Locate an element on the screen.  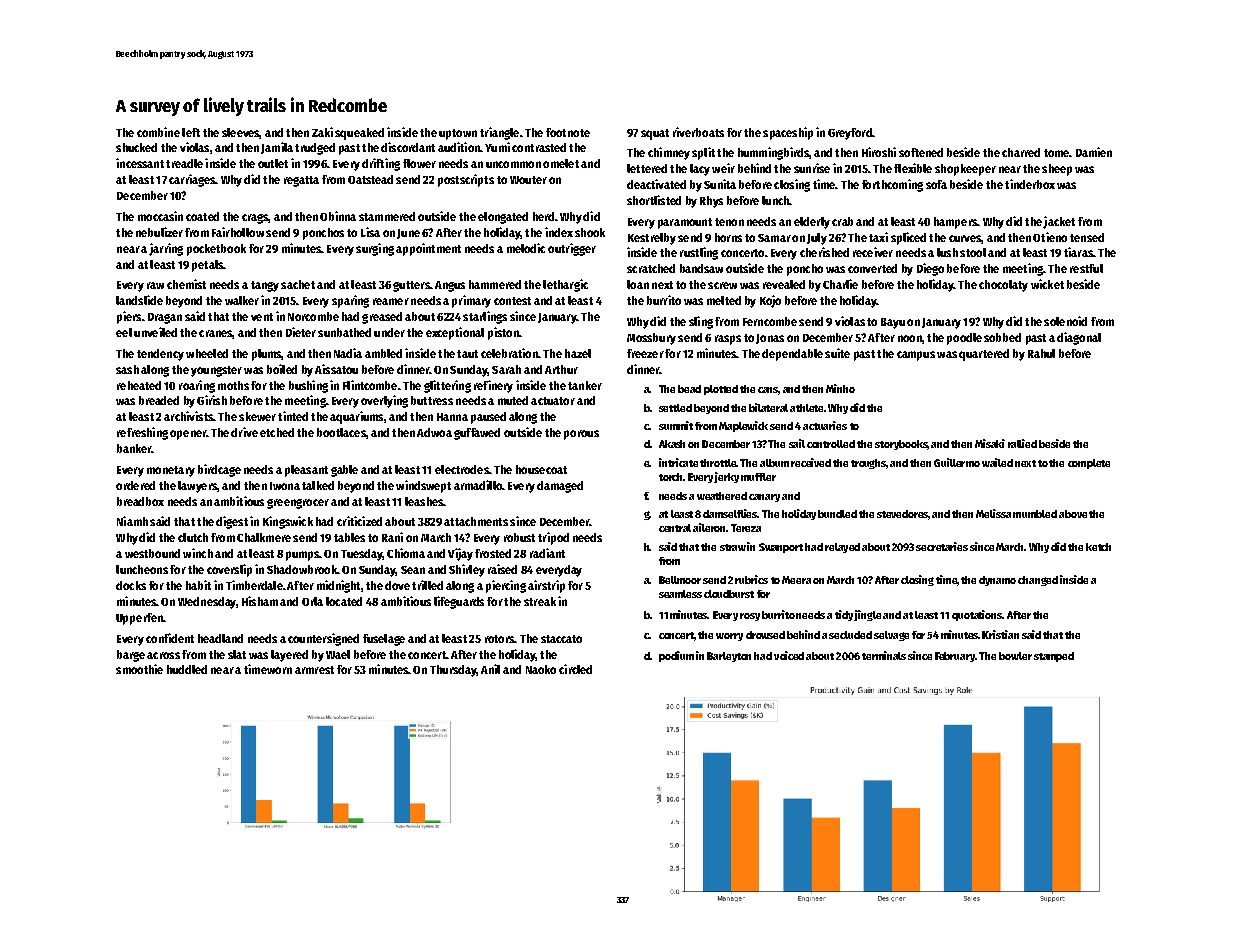
jacket is located at coordinates (1059, 222).
